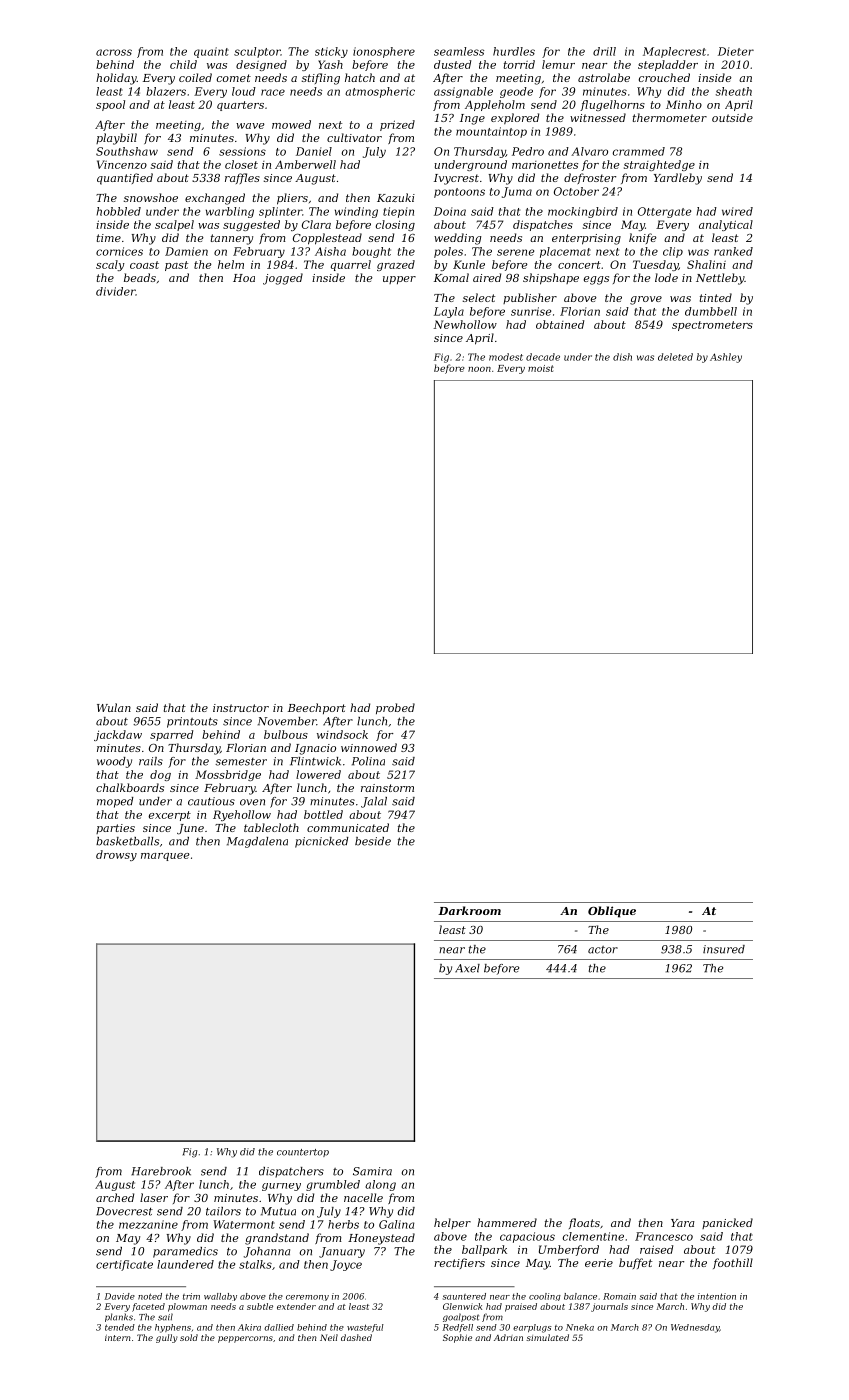 The image size is (849, 1400). What do you see at coordinates (541, 368) in the image?
I see `moist` at bounding box center [541, 368].
